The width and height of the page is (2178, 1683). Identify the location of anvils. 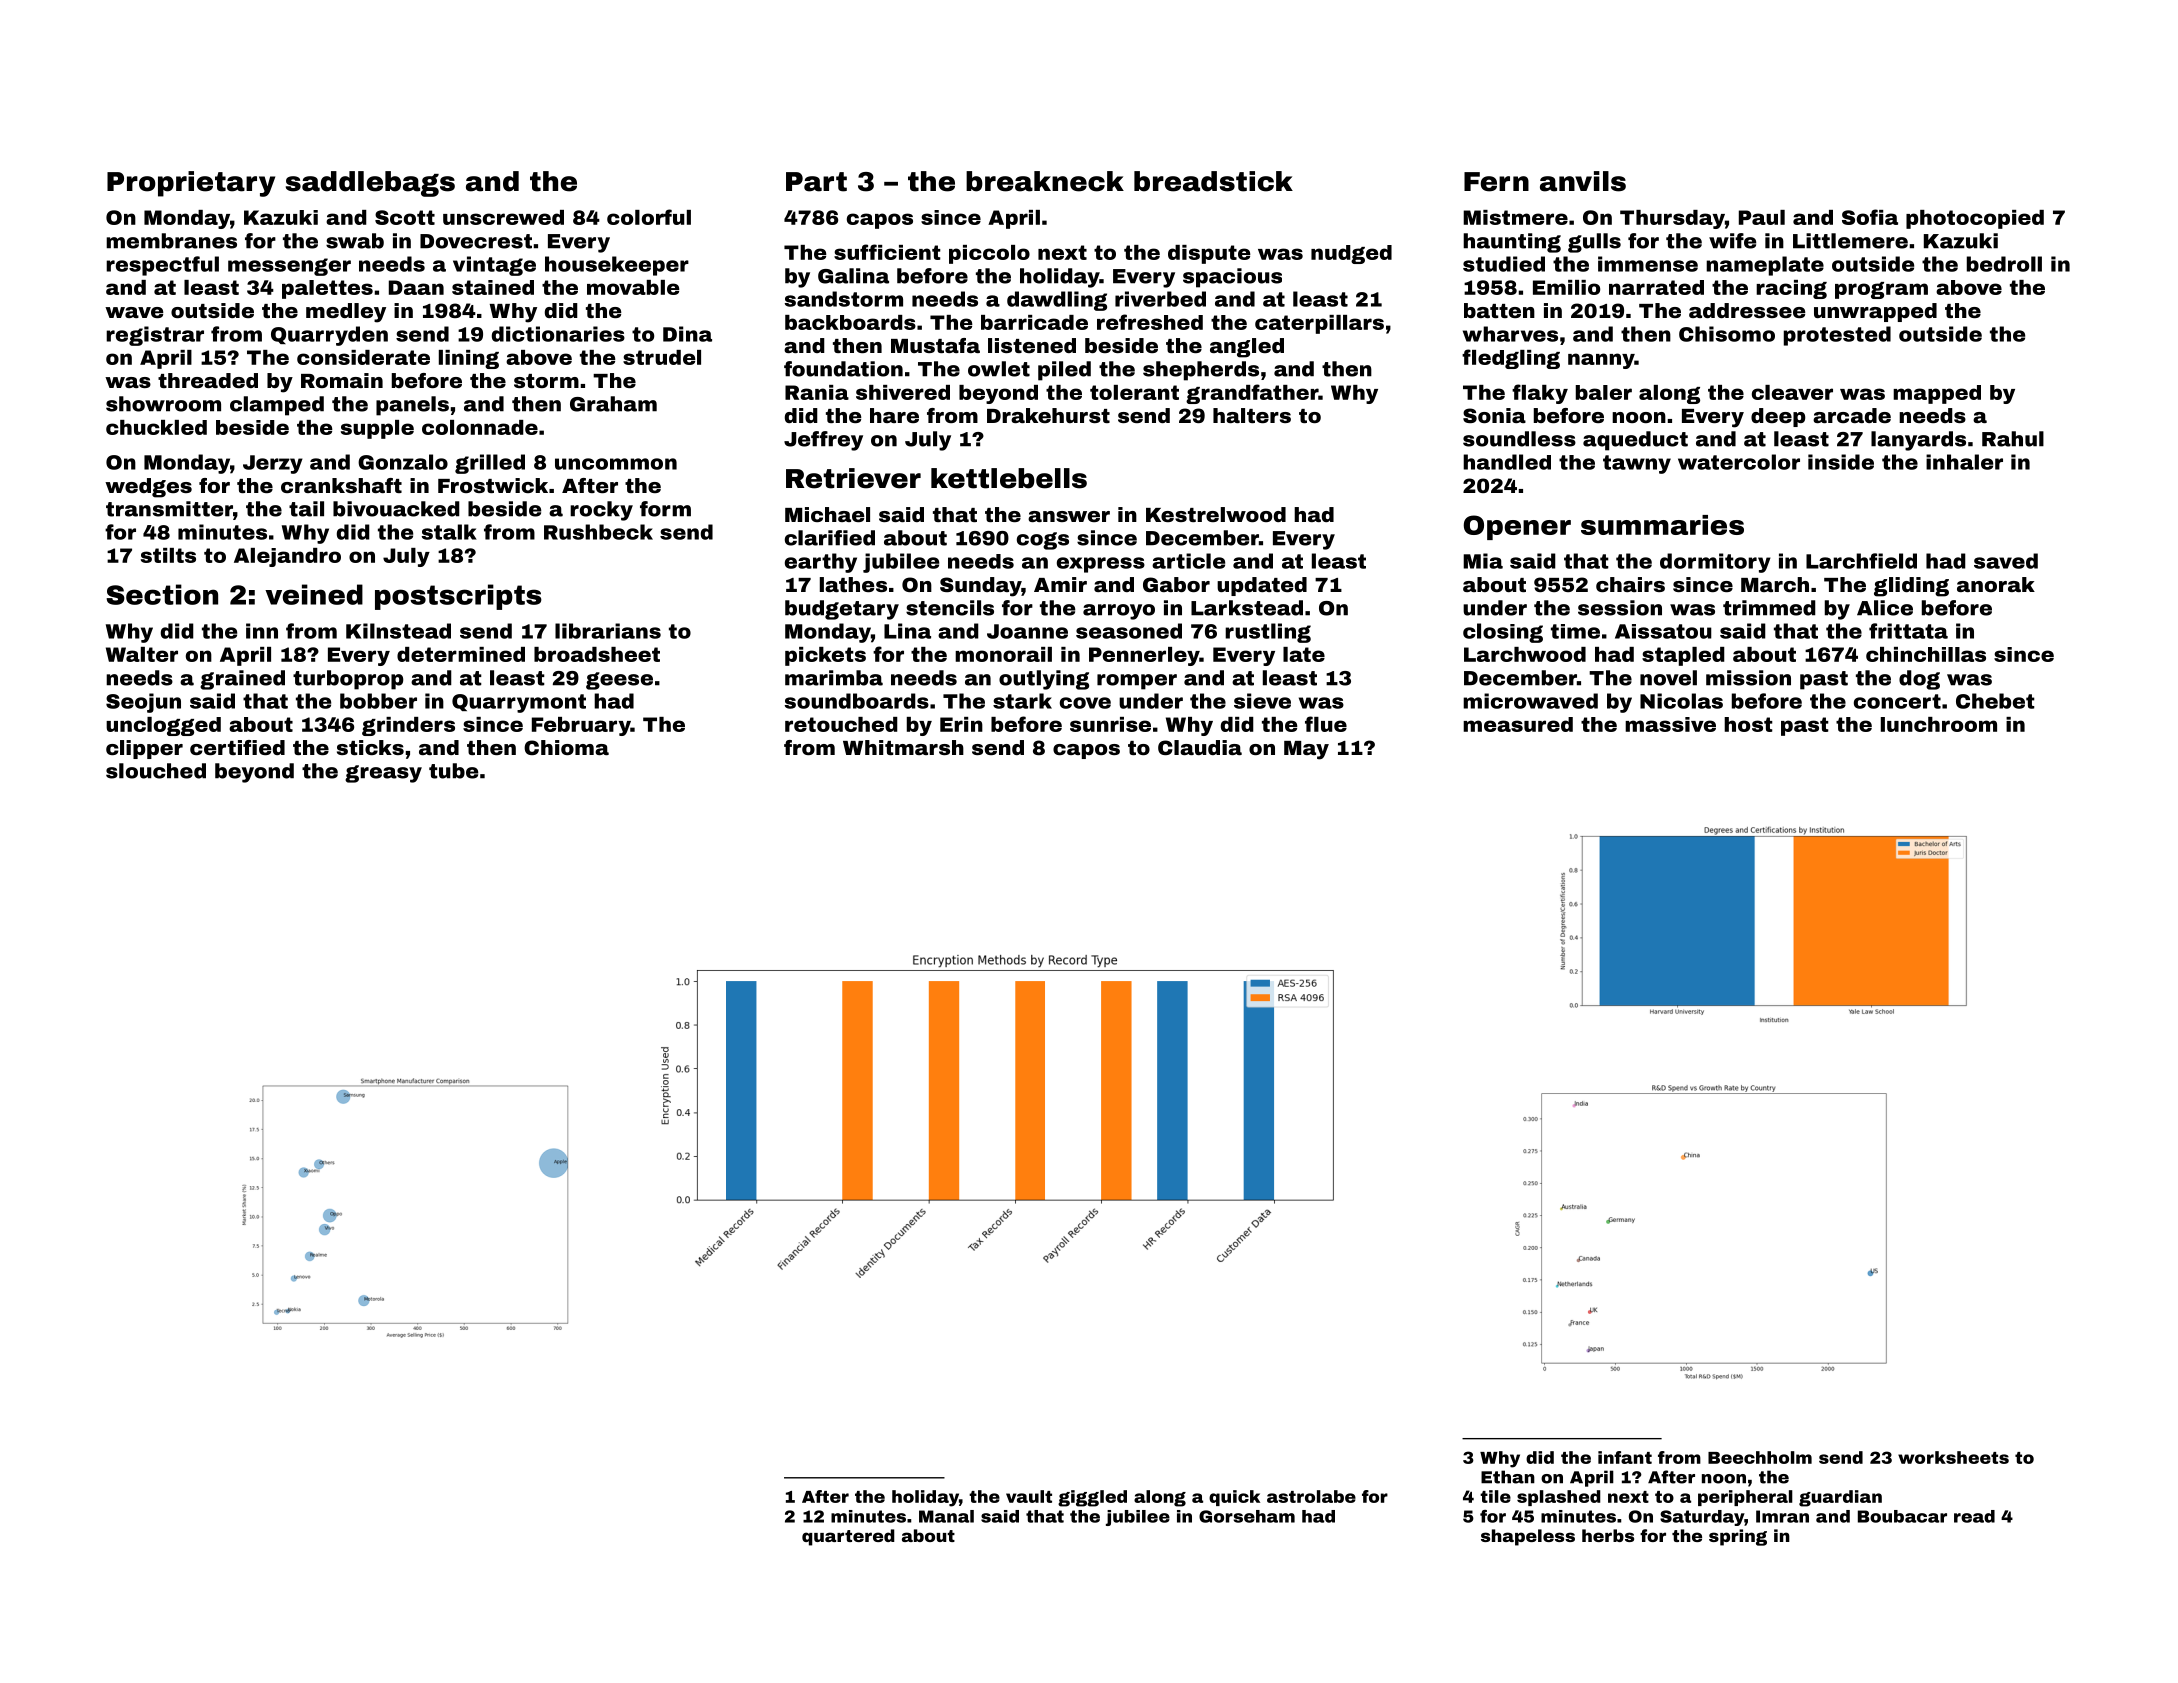
(1583, 181).
